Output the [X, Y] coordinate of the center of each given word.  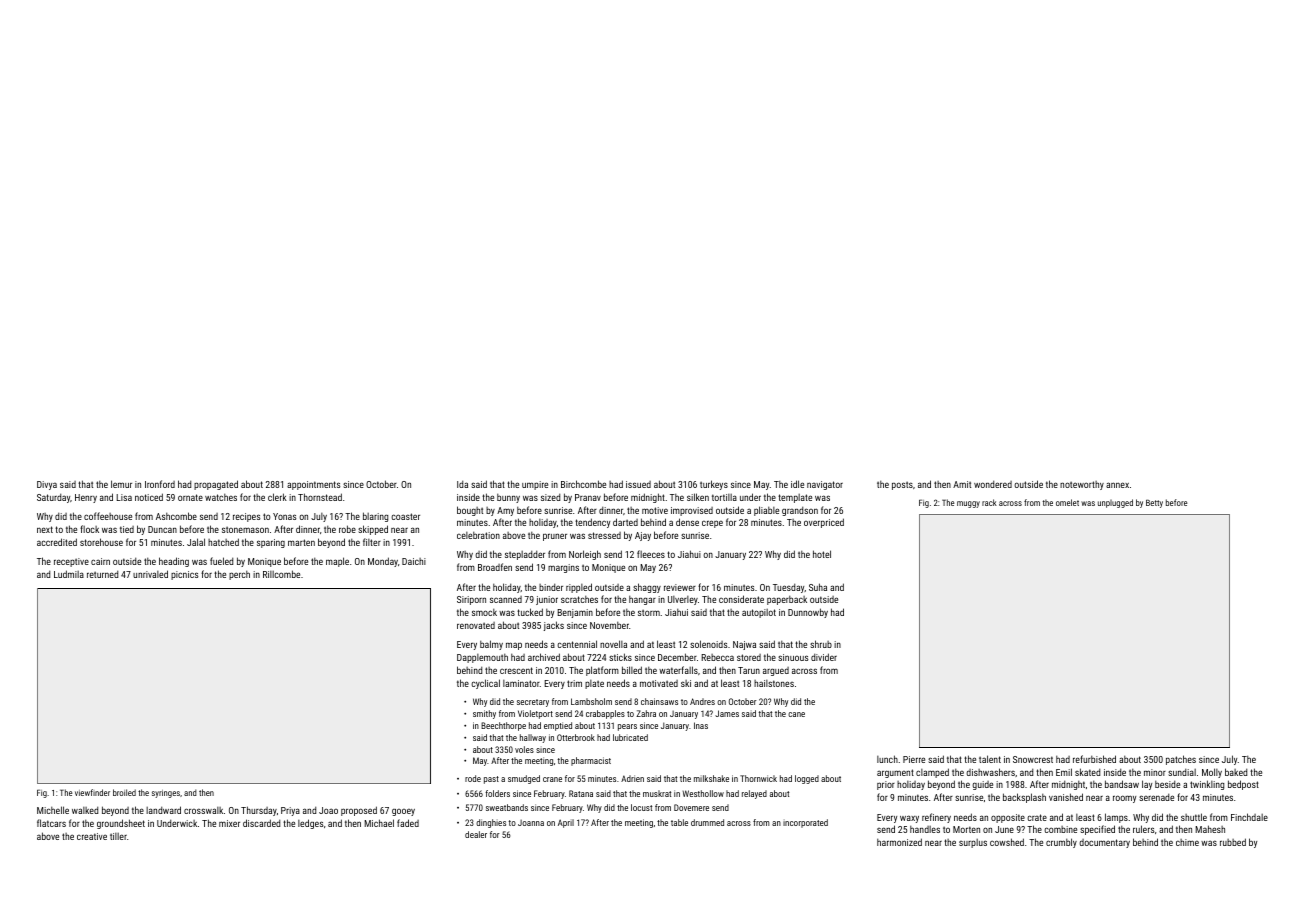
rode [473, 778]
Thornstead [320, 497]
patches [1181, 760]
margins [563, 568]
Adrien [632, 778]
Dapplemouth [482, 658]
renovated [476, 625]
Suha [818, 587]
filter [372, 542]
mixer [229, 823]
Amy [505, 511]
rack [989, 502]
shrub [821, 644]
